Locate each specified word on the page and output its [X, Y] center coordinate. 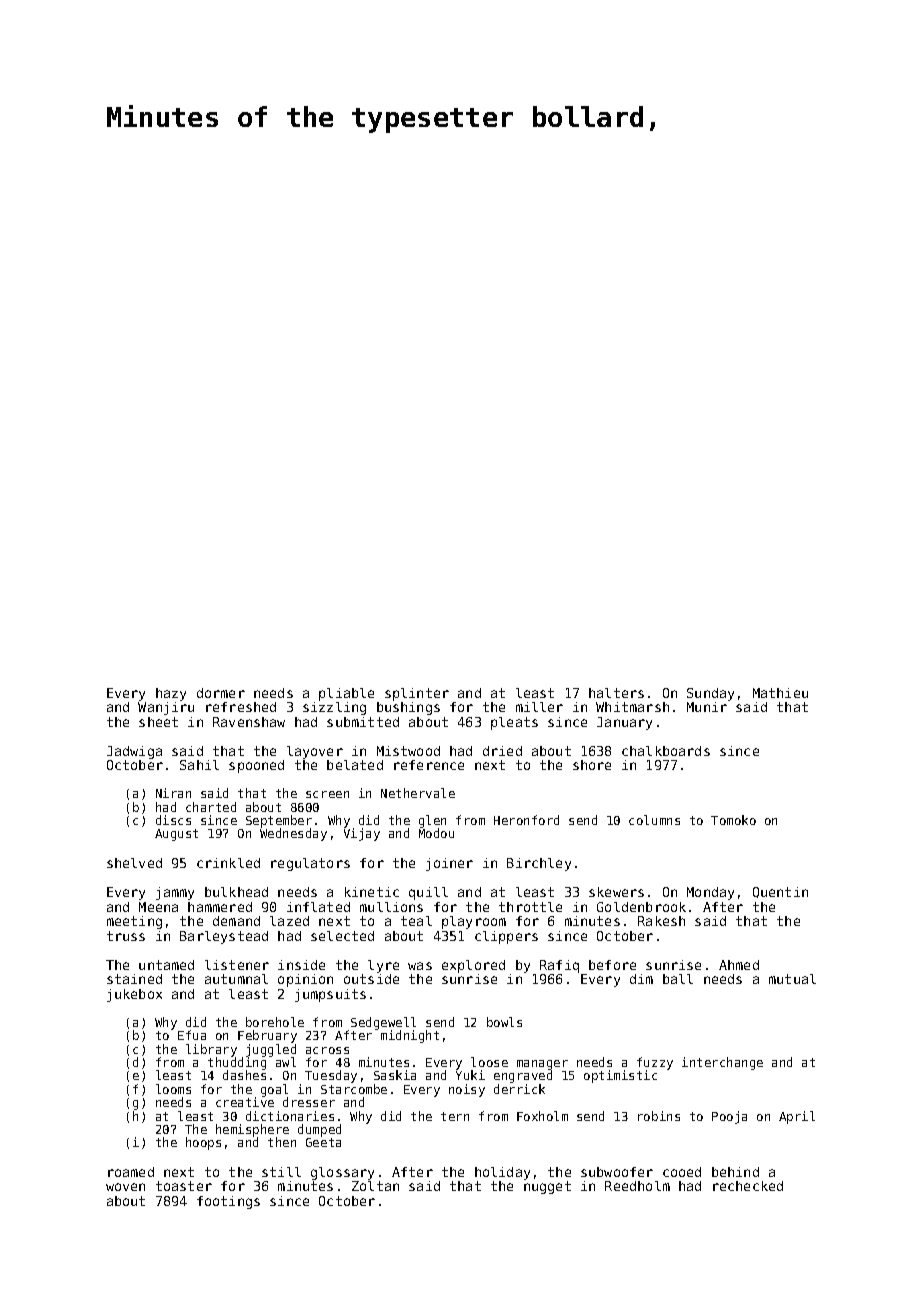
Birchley [539, 864]
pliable [346, 694]
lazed [289, 921]
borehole [275, 1022]
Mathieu [780, 693]
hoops [203, 1143]
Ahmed [739, 965]
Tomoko [733, 820]
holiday [502, 1173]
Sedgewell [383, 1024]
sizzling [334, 708]
